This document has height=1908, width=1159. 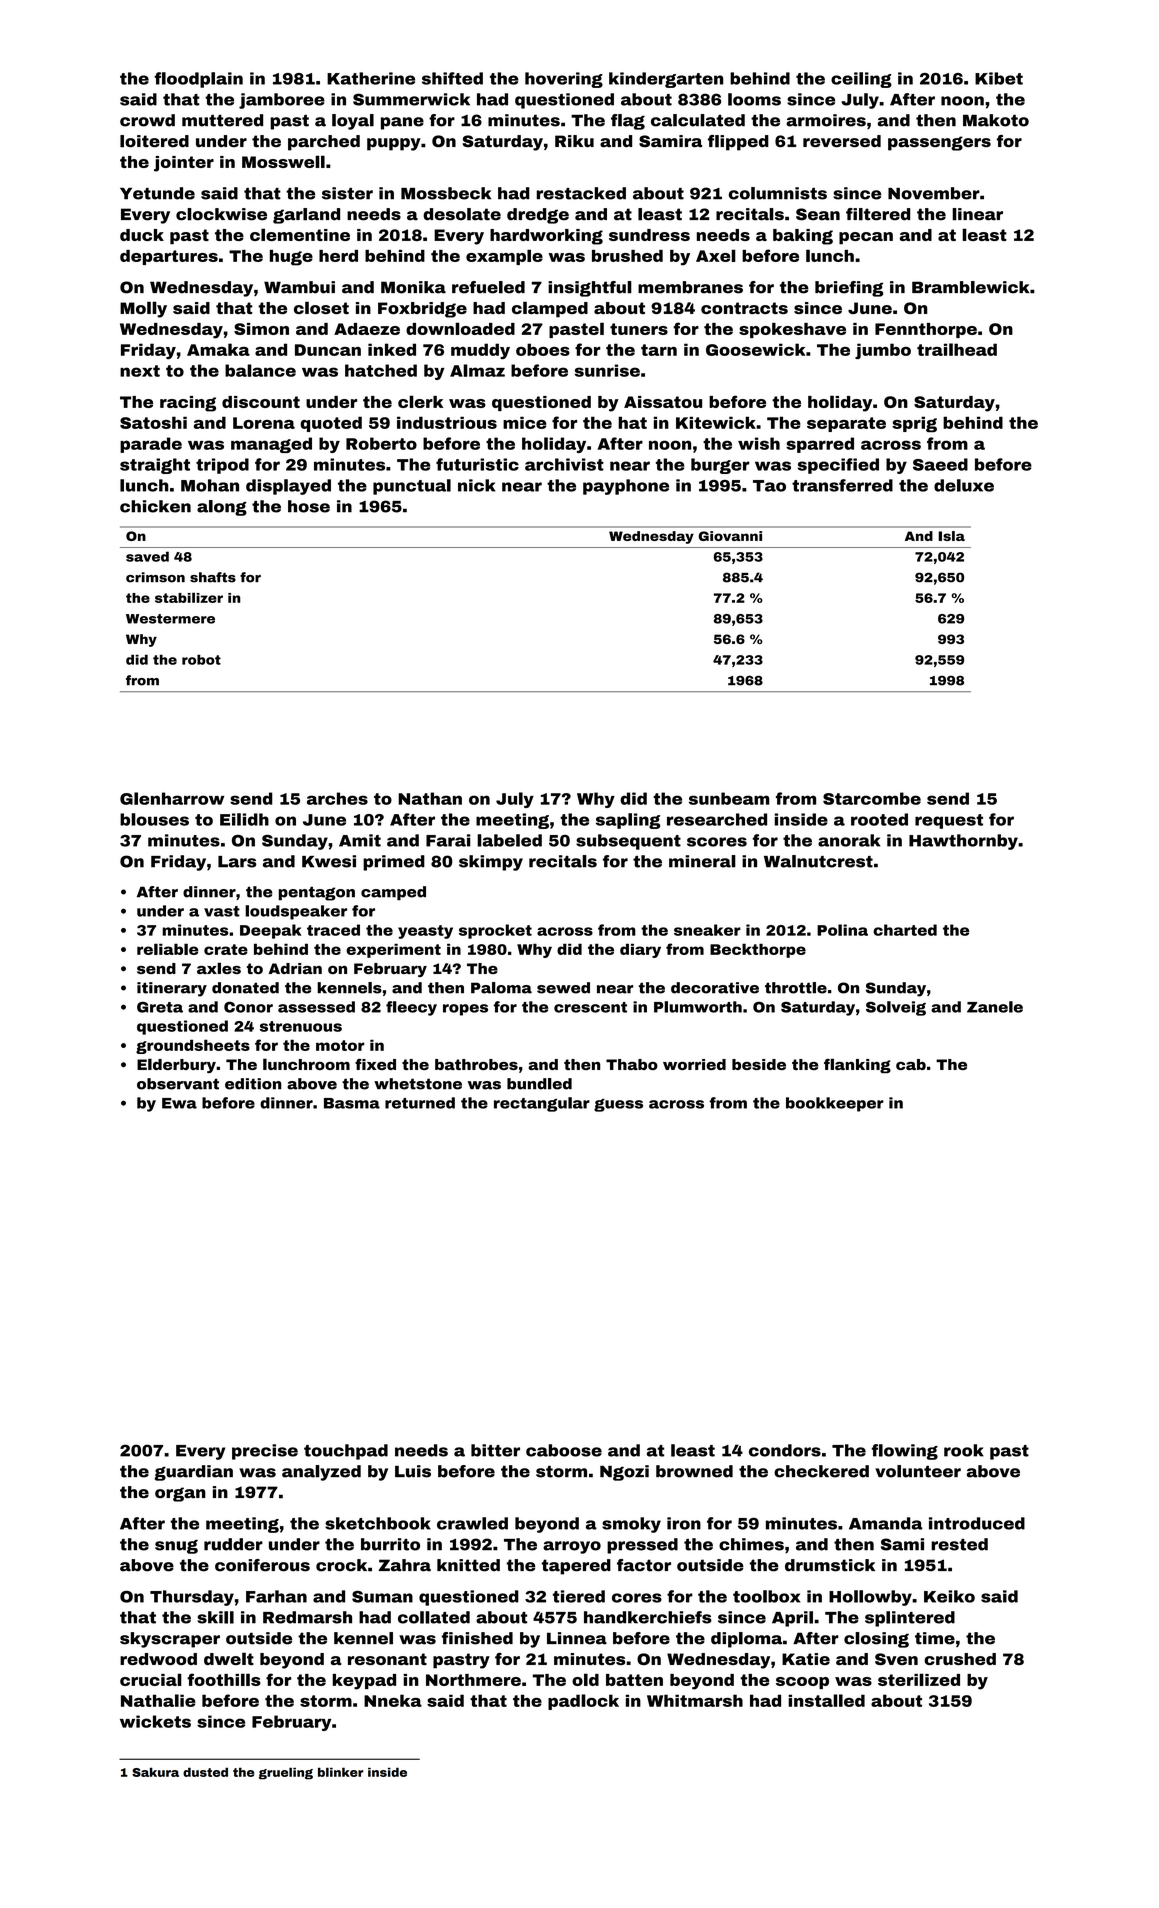 I want to click on Bramblewick, so click(x=970, y=287).
